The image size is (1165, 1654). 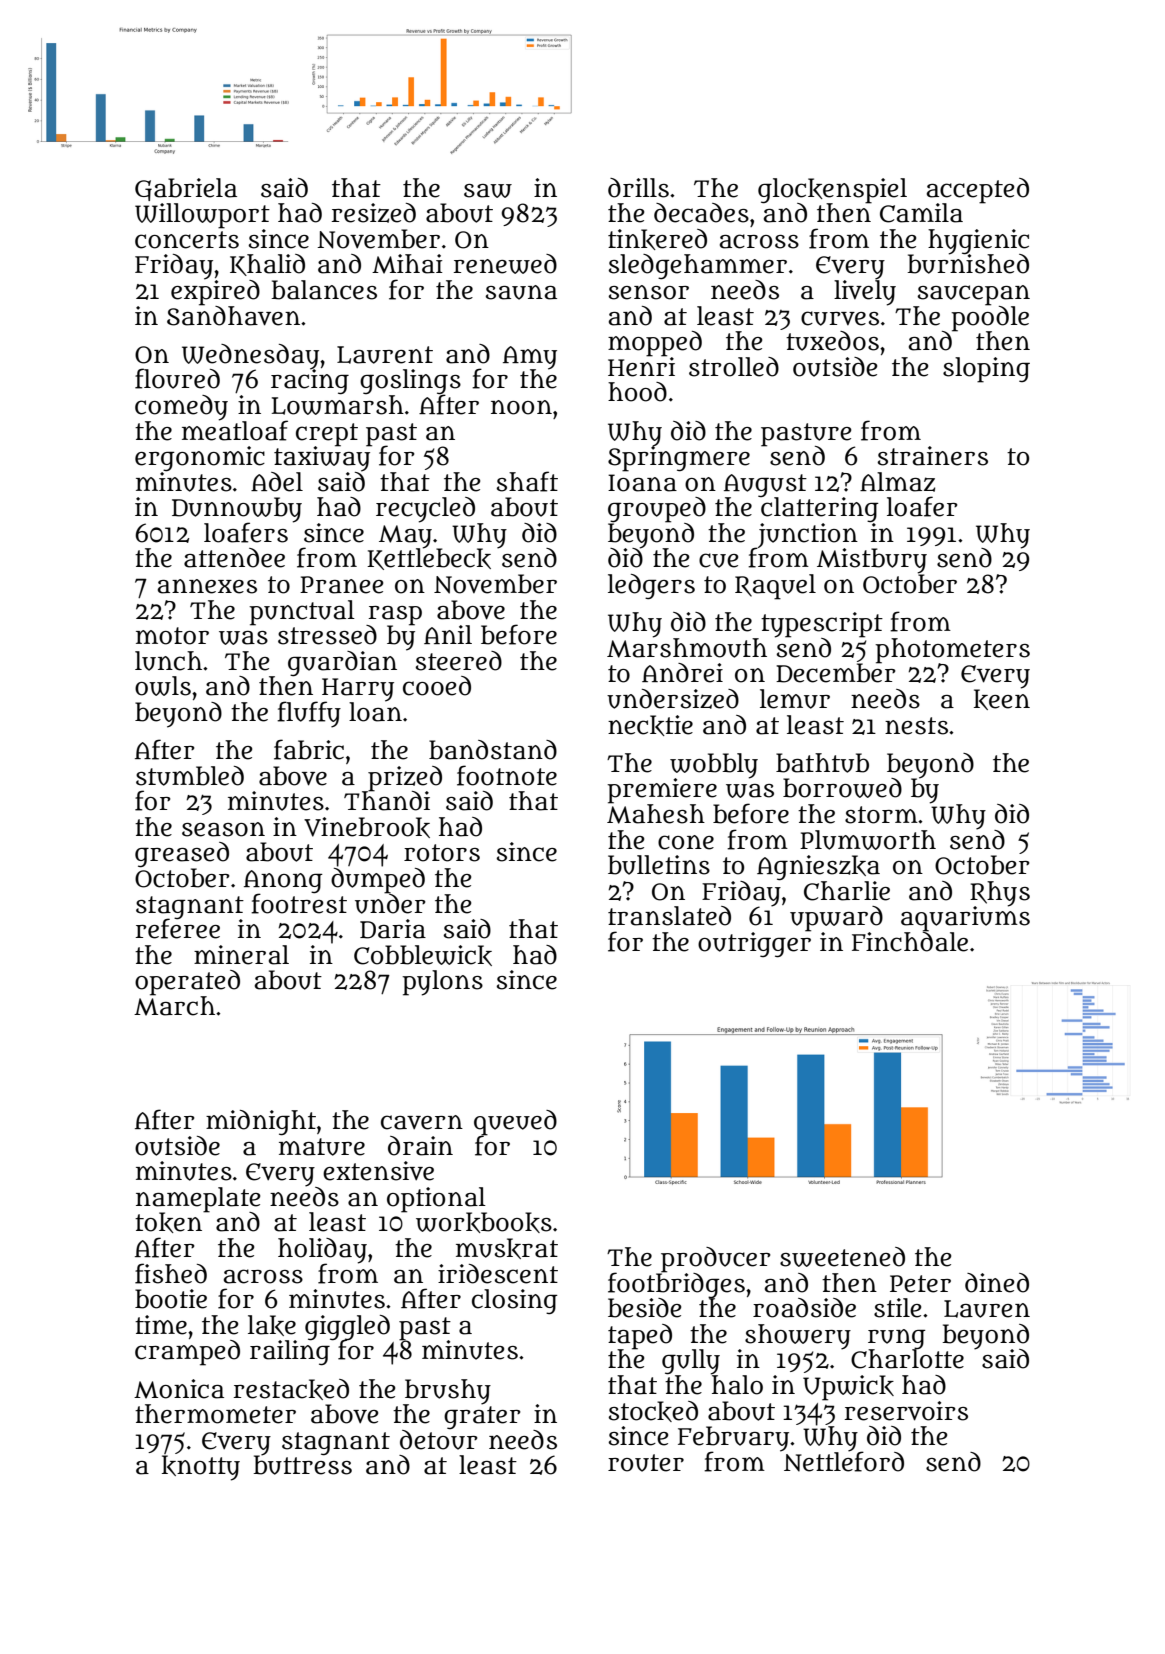 I want to click on outrigger, so click(x=754, y=944).
